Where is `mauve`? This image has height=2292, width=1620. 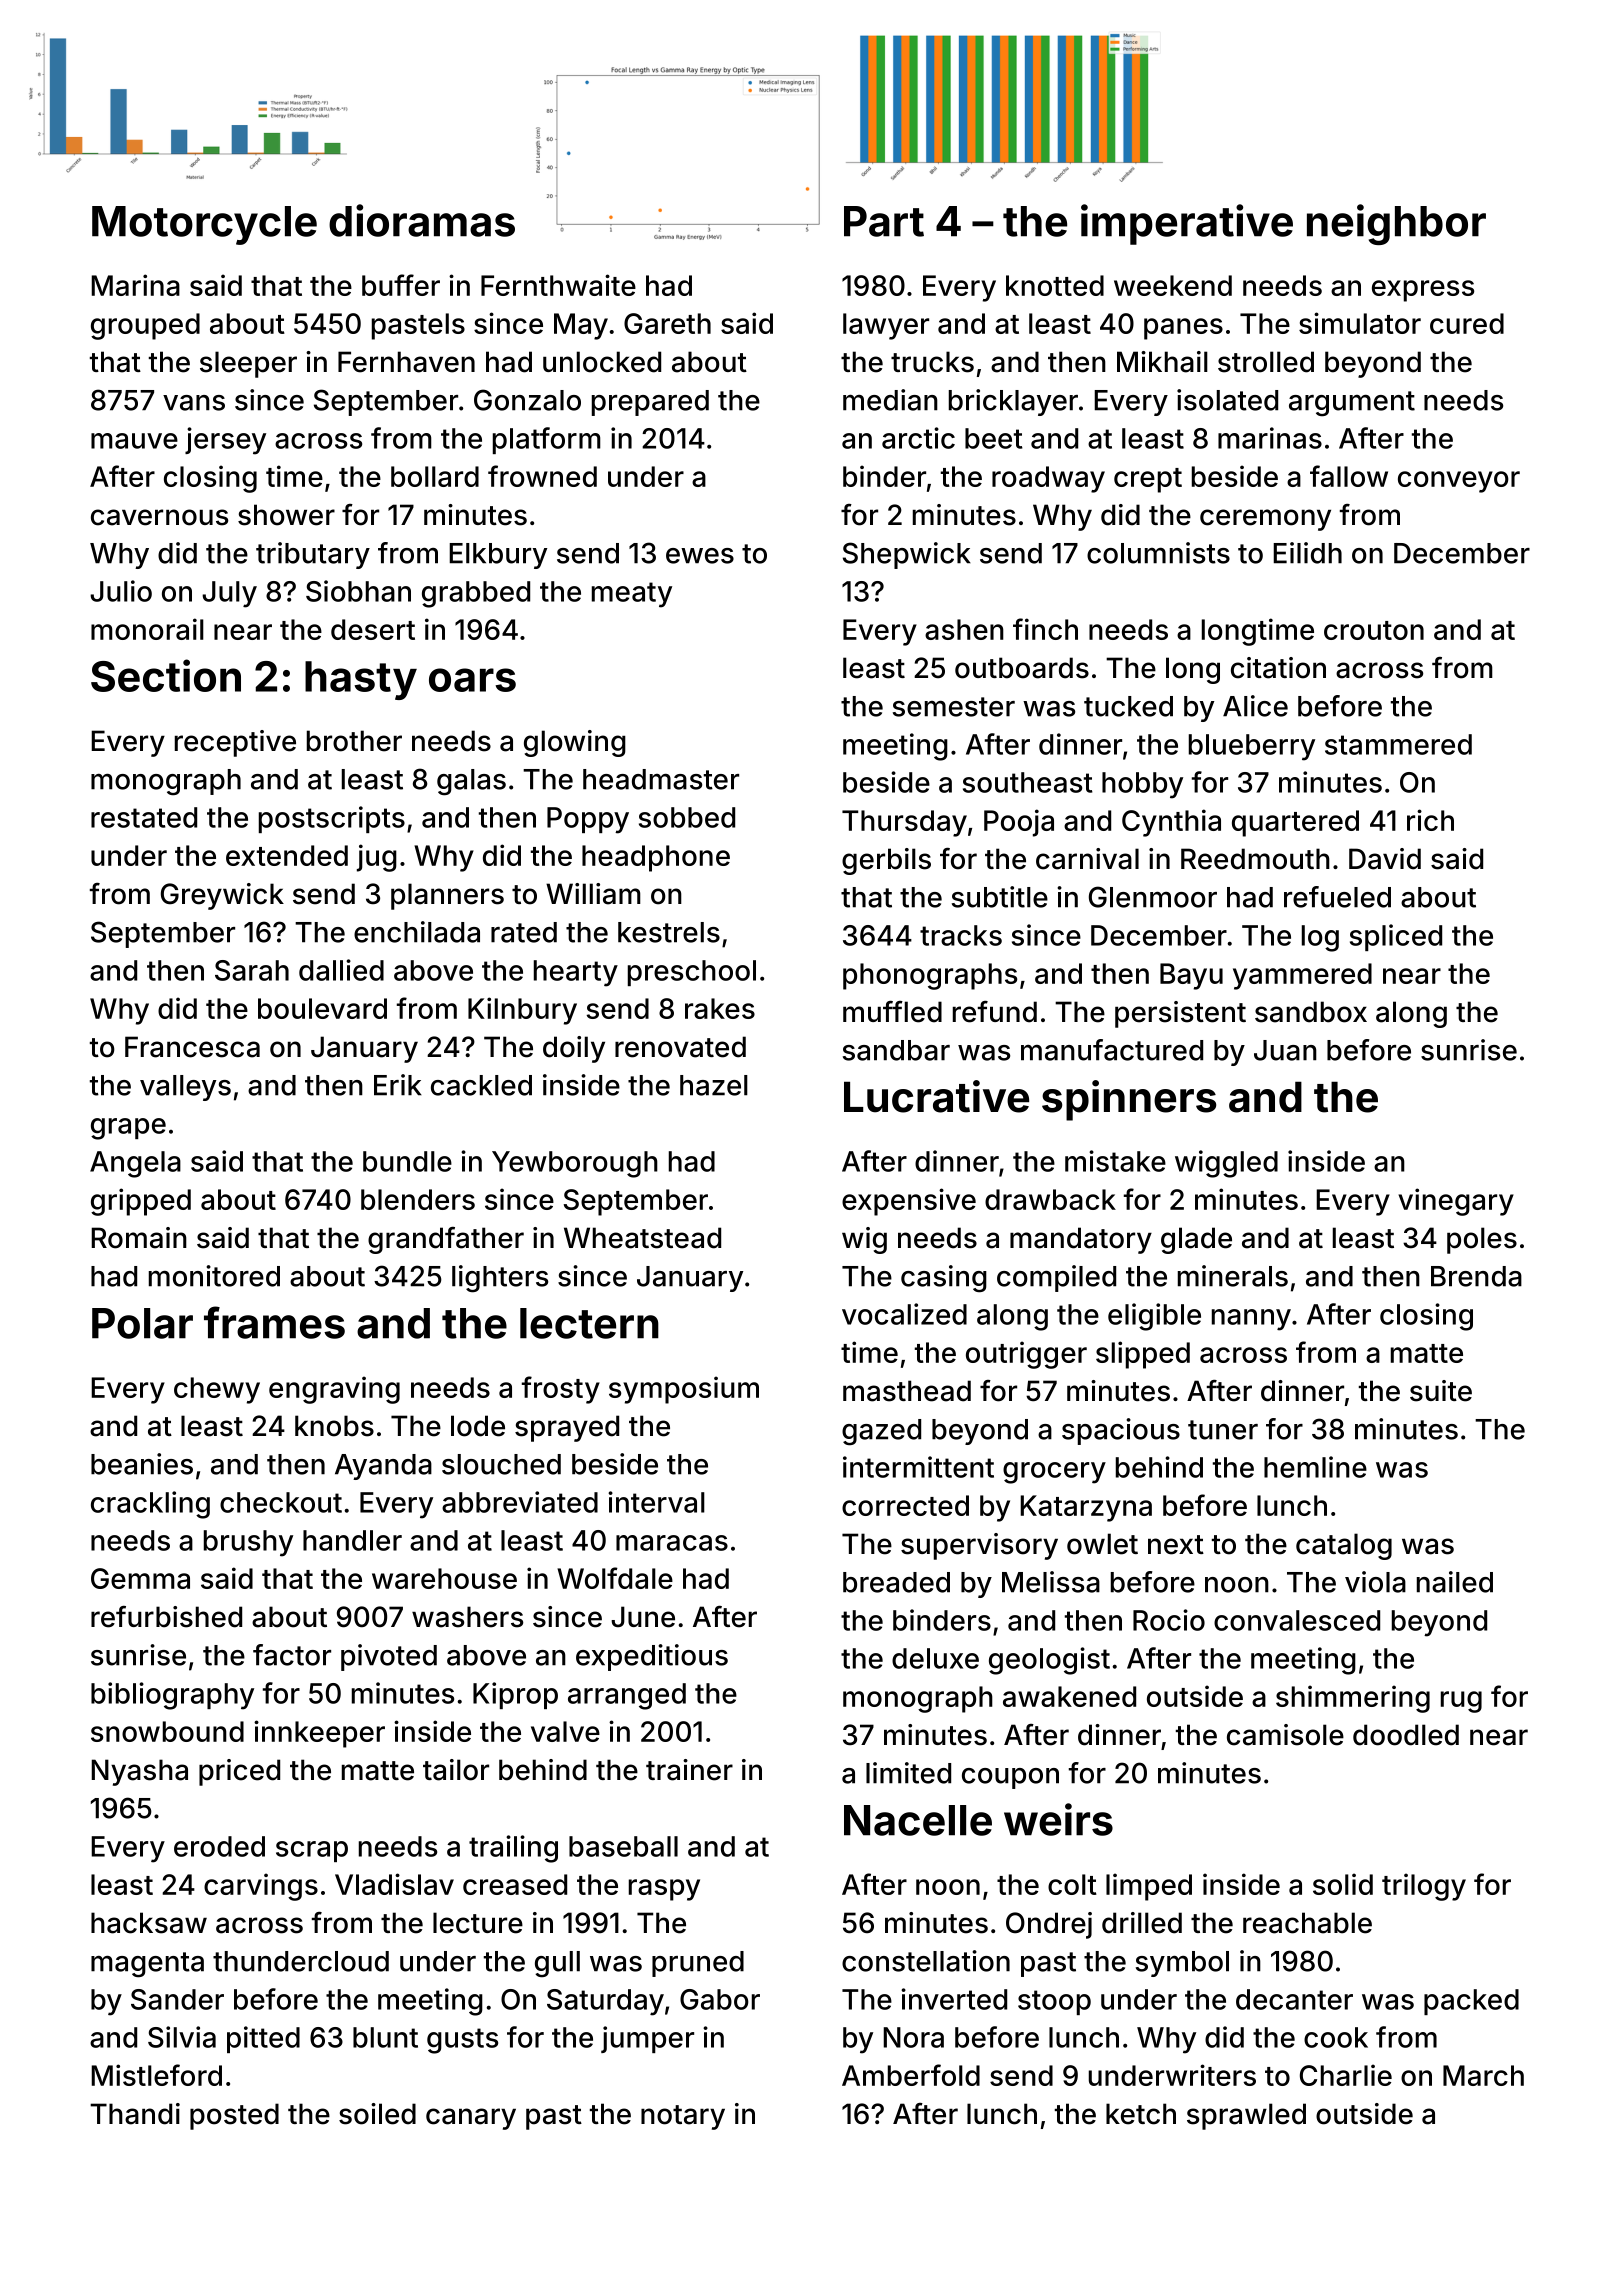
mauve is located at coordinates (134, 441).
